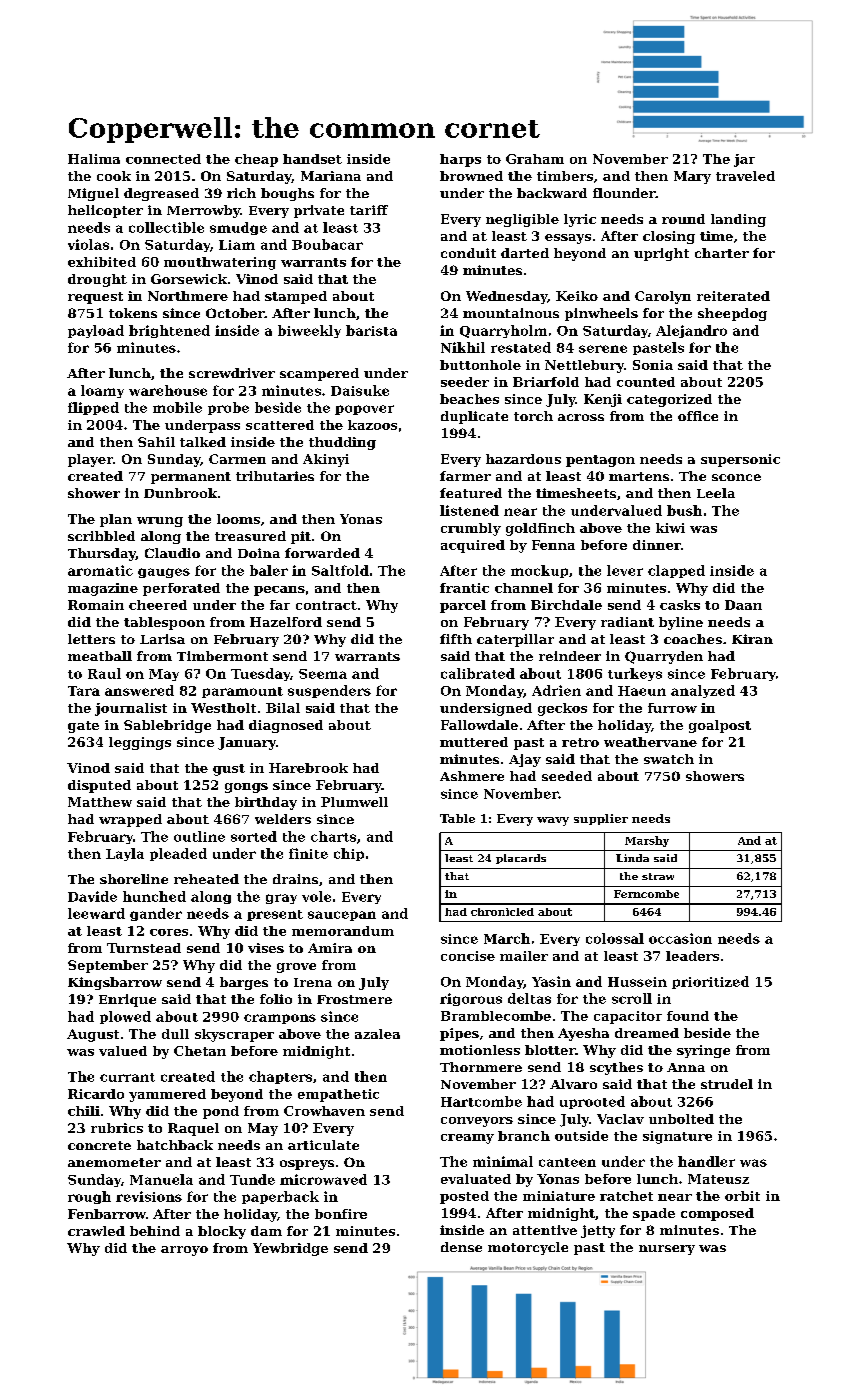 The width and height of the page is (849, 1400). Describe the element at coordinates (308, 853) in the page. I see `finite` at that location.
